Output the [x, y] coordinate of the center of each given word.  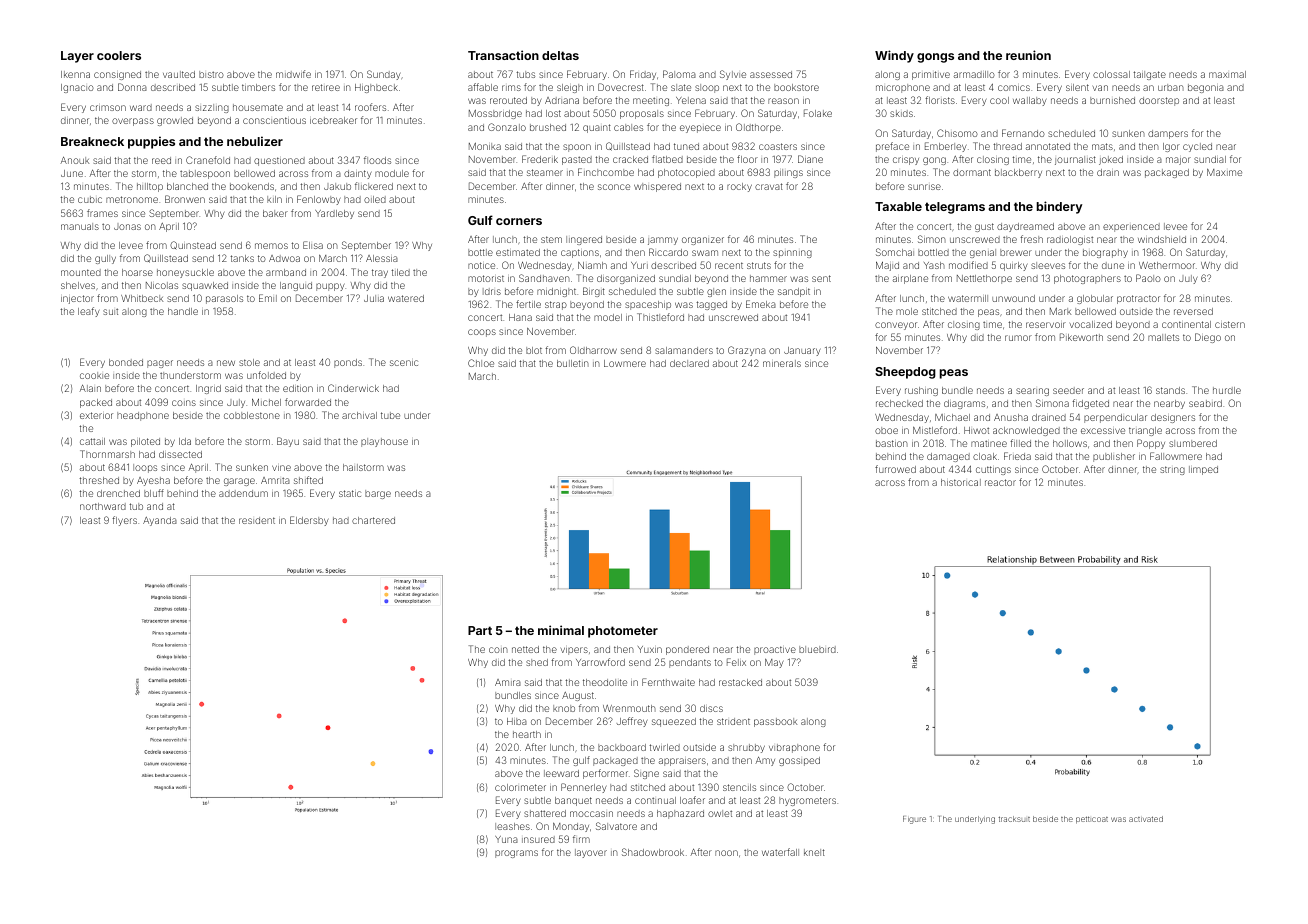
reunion [1028, 55]
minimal [561, 630]
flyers [124, 521]
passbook [775, 722]
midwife [293, 74]
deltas [560, 55]
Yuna [506, 839]
